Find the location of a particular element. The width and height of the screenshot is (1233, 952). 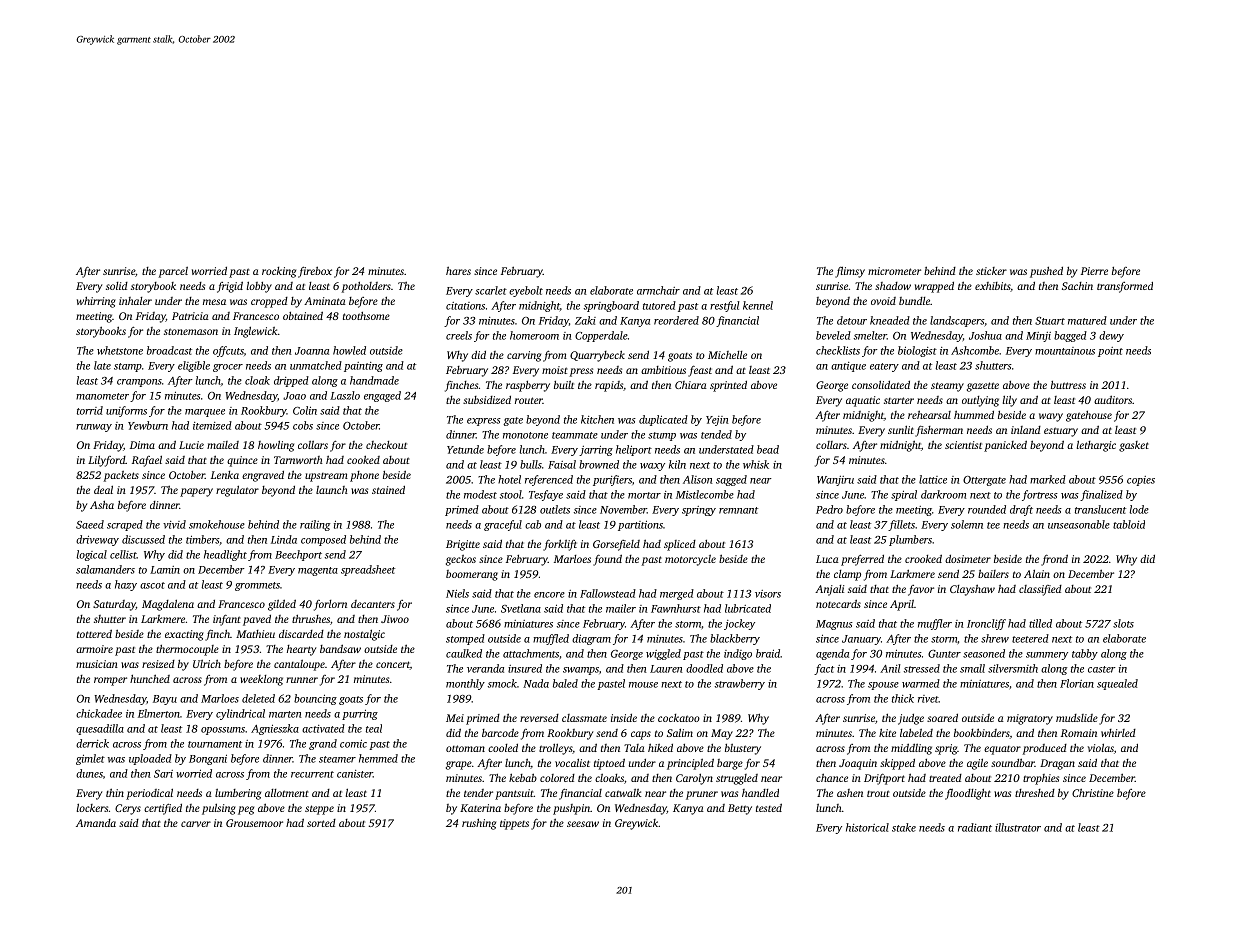

broadcast is located at coordinates (169, 350).
